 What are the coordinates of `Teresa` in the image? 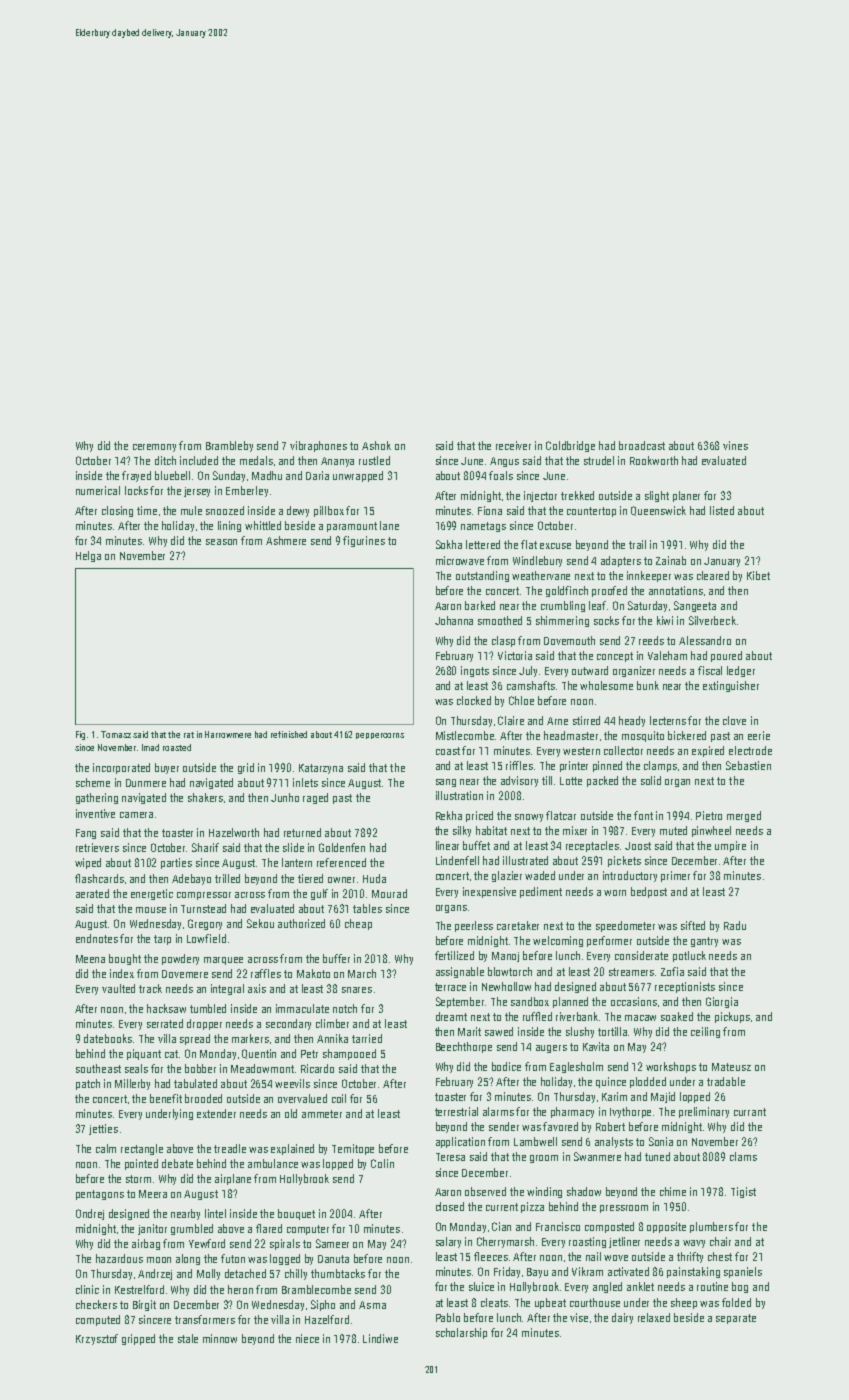 It's located at (450, 1157).
